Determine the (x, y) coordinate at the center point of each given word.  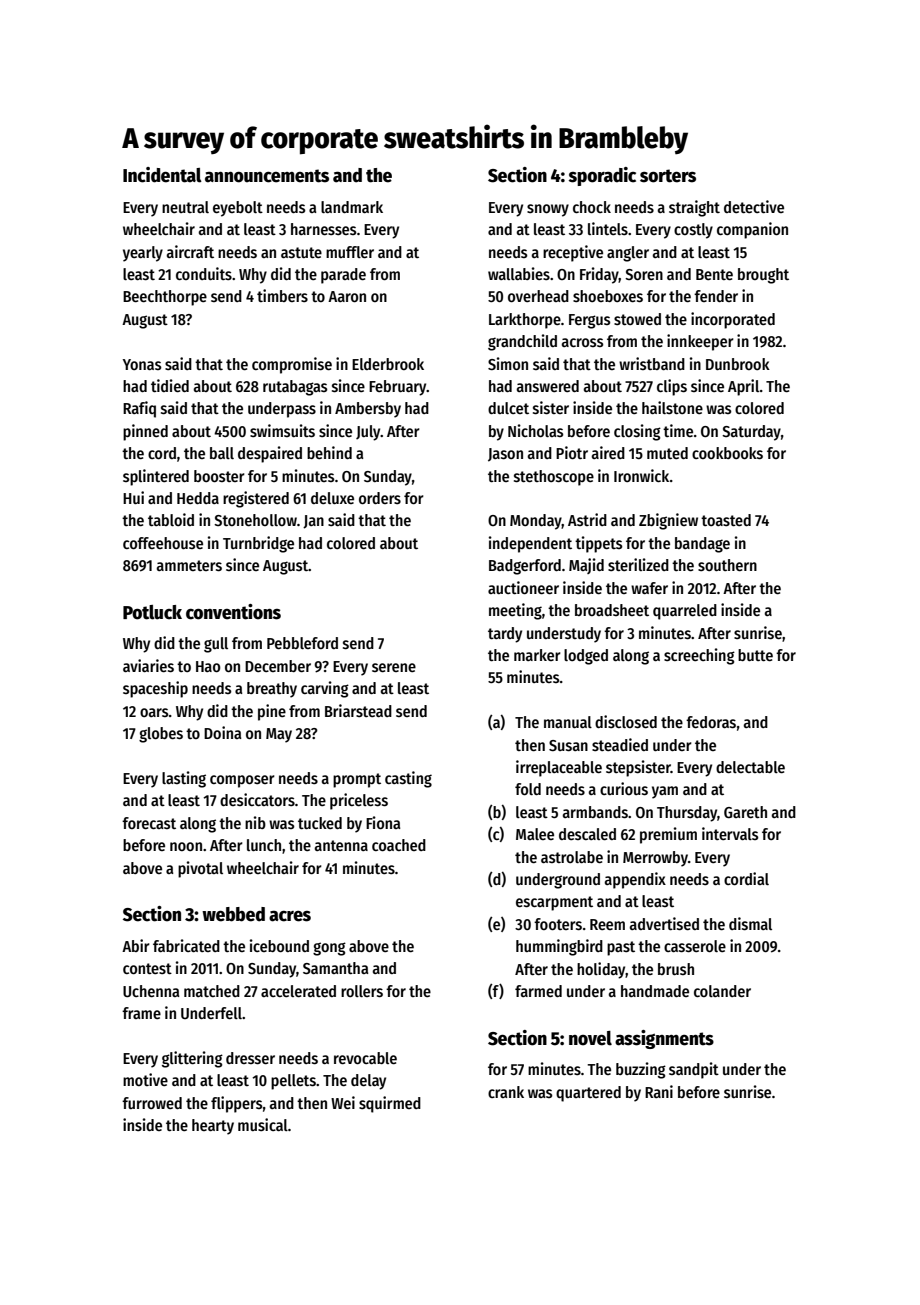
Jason (505, 455)
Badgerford (525, 567)
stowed (637, 319)
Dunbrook (738, 364)
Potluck (152, 612)
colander (722, 991)
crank (506, 1092)
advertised (664, 924)
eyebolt (238, 209)
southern (727, 565)
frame (141, 1013)
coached (399, 845)
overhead (538, 296)
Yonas (142, 364)
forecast (149, 823)
